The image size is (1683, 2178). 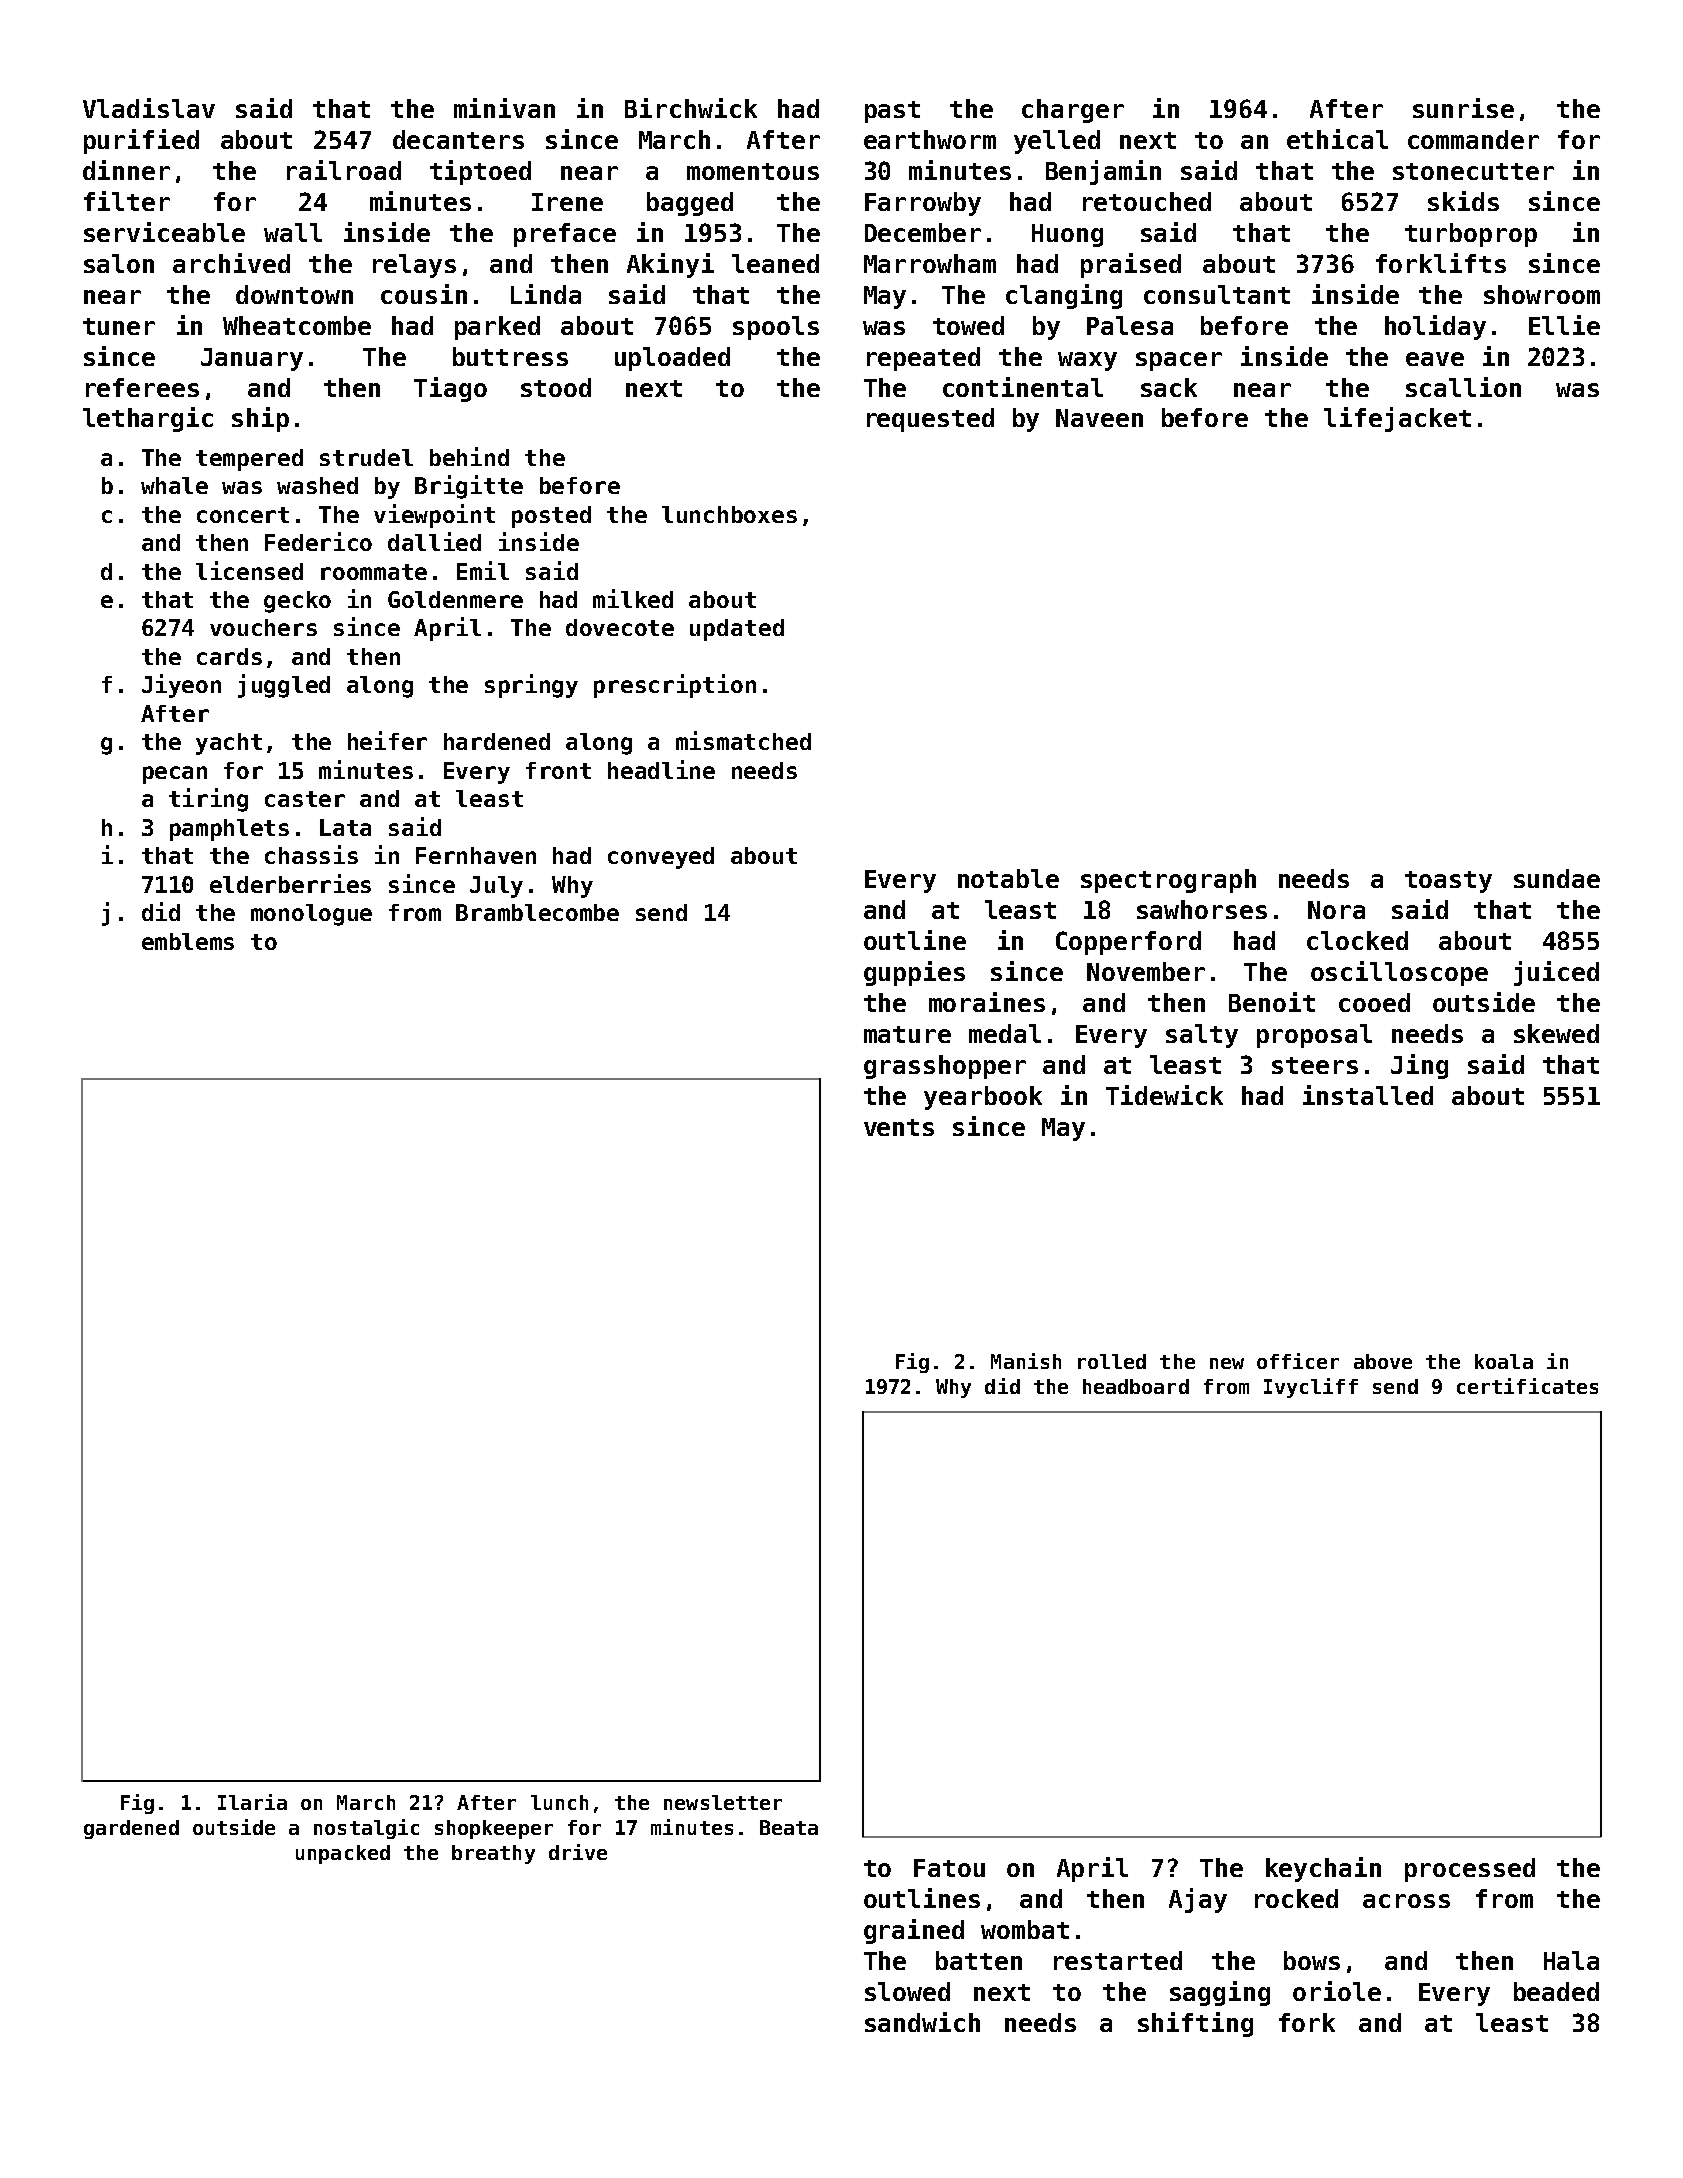 What do you see at coordinates (252, 1802) in the screenshot?
I see `Ilaria` at bounding box center [252, 1802].
